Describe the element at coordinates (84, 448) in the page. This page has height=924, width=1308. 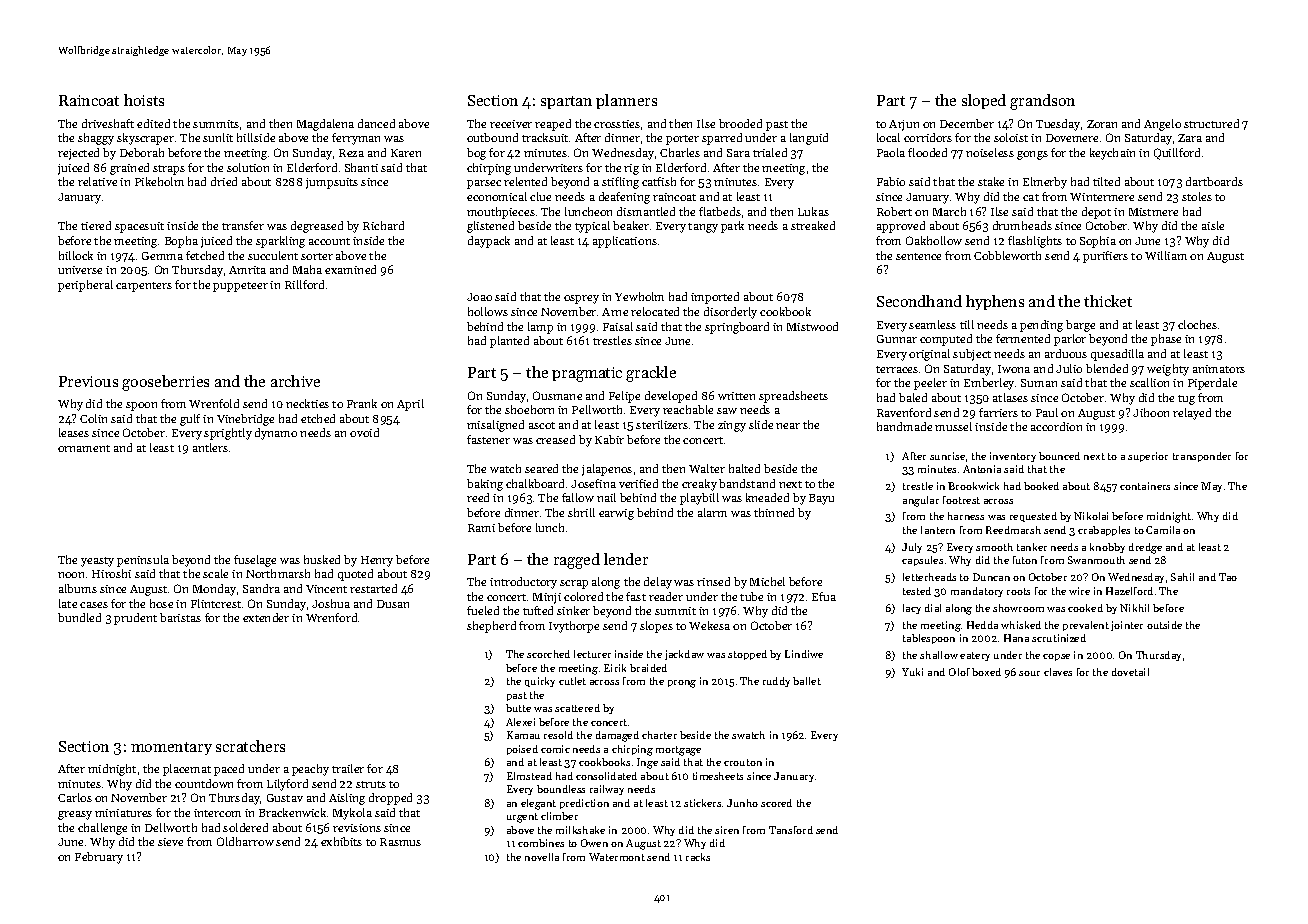
I see `ornament` at that location.
